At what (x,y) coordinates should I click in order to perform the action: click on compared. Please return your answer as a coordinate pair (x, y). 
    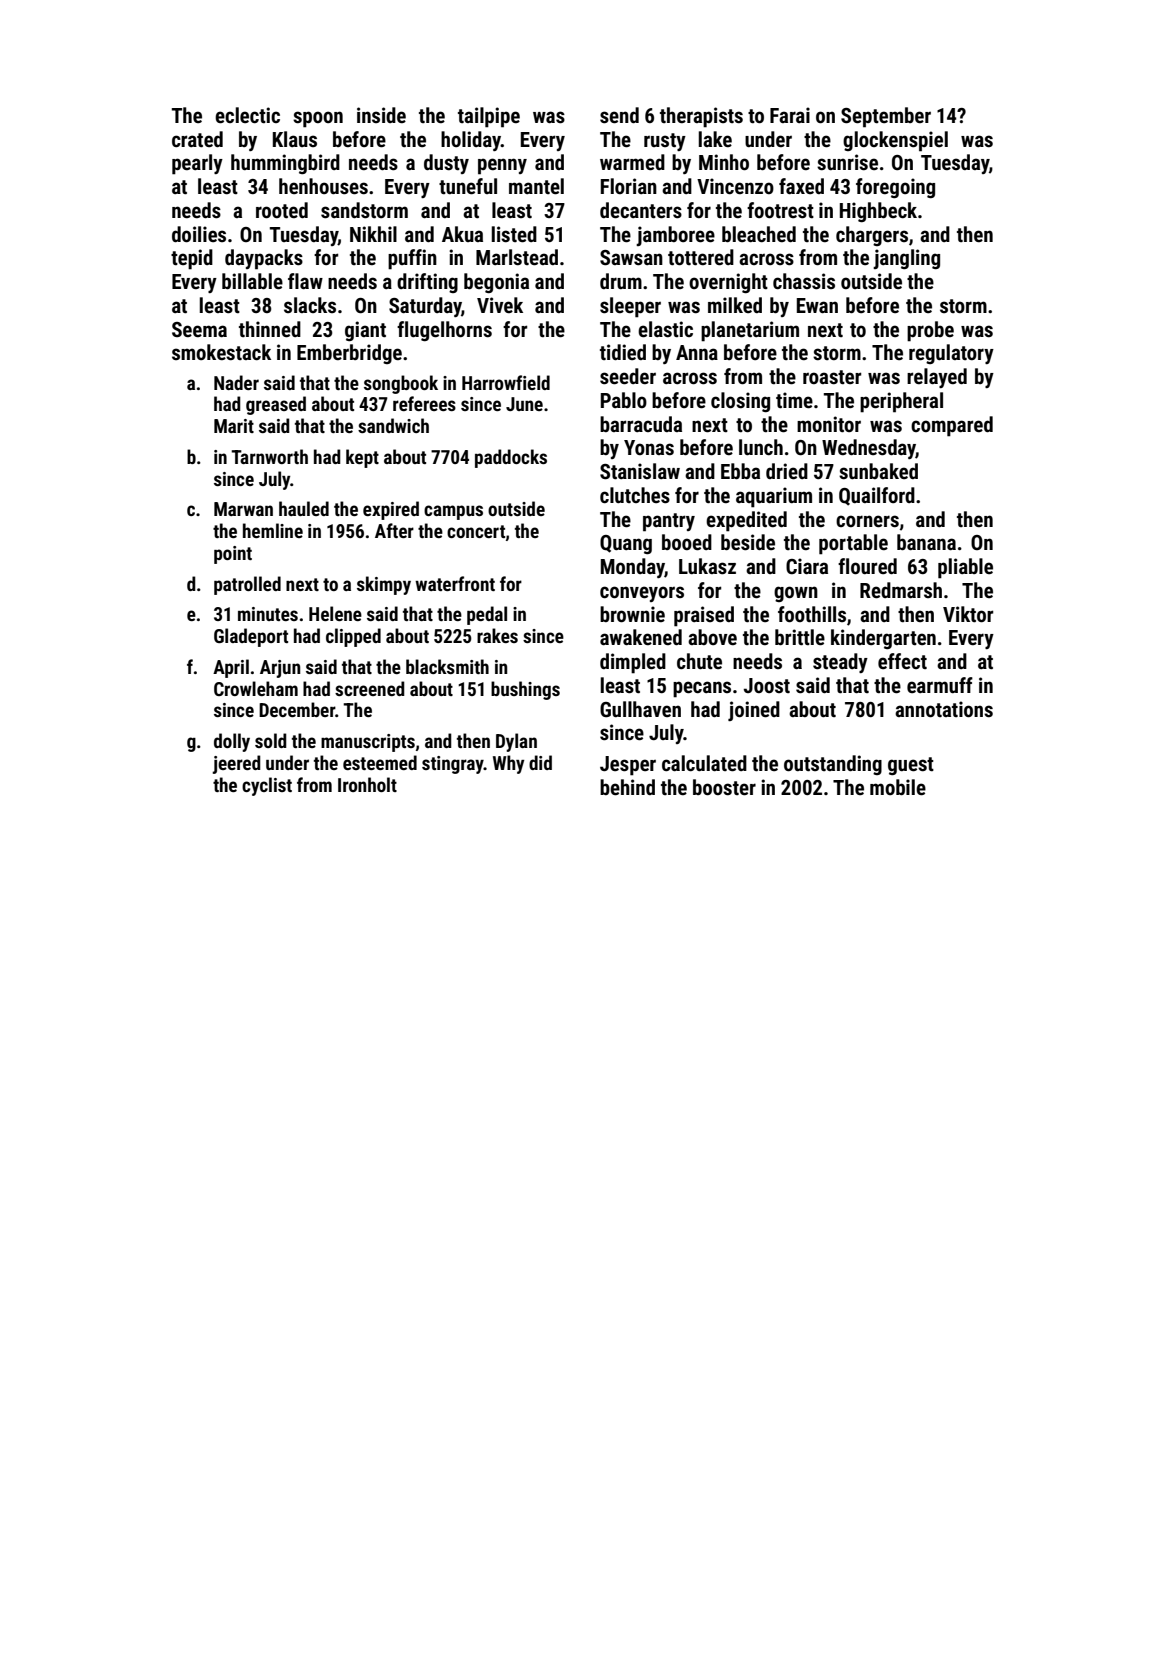
    Looking at the image, I should click on (952, 426).
